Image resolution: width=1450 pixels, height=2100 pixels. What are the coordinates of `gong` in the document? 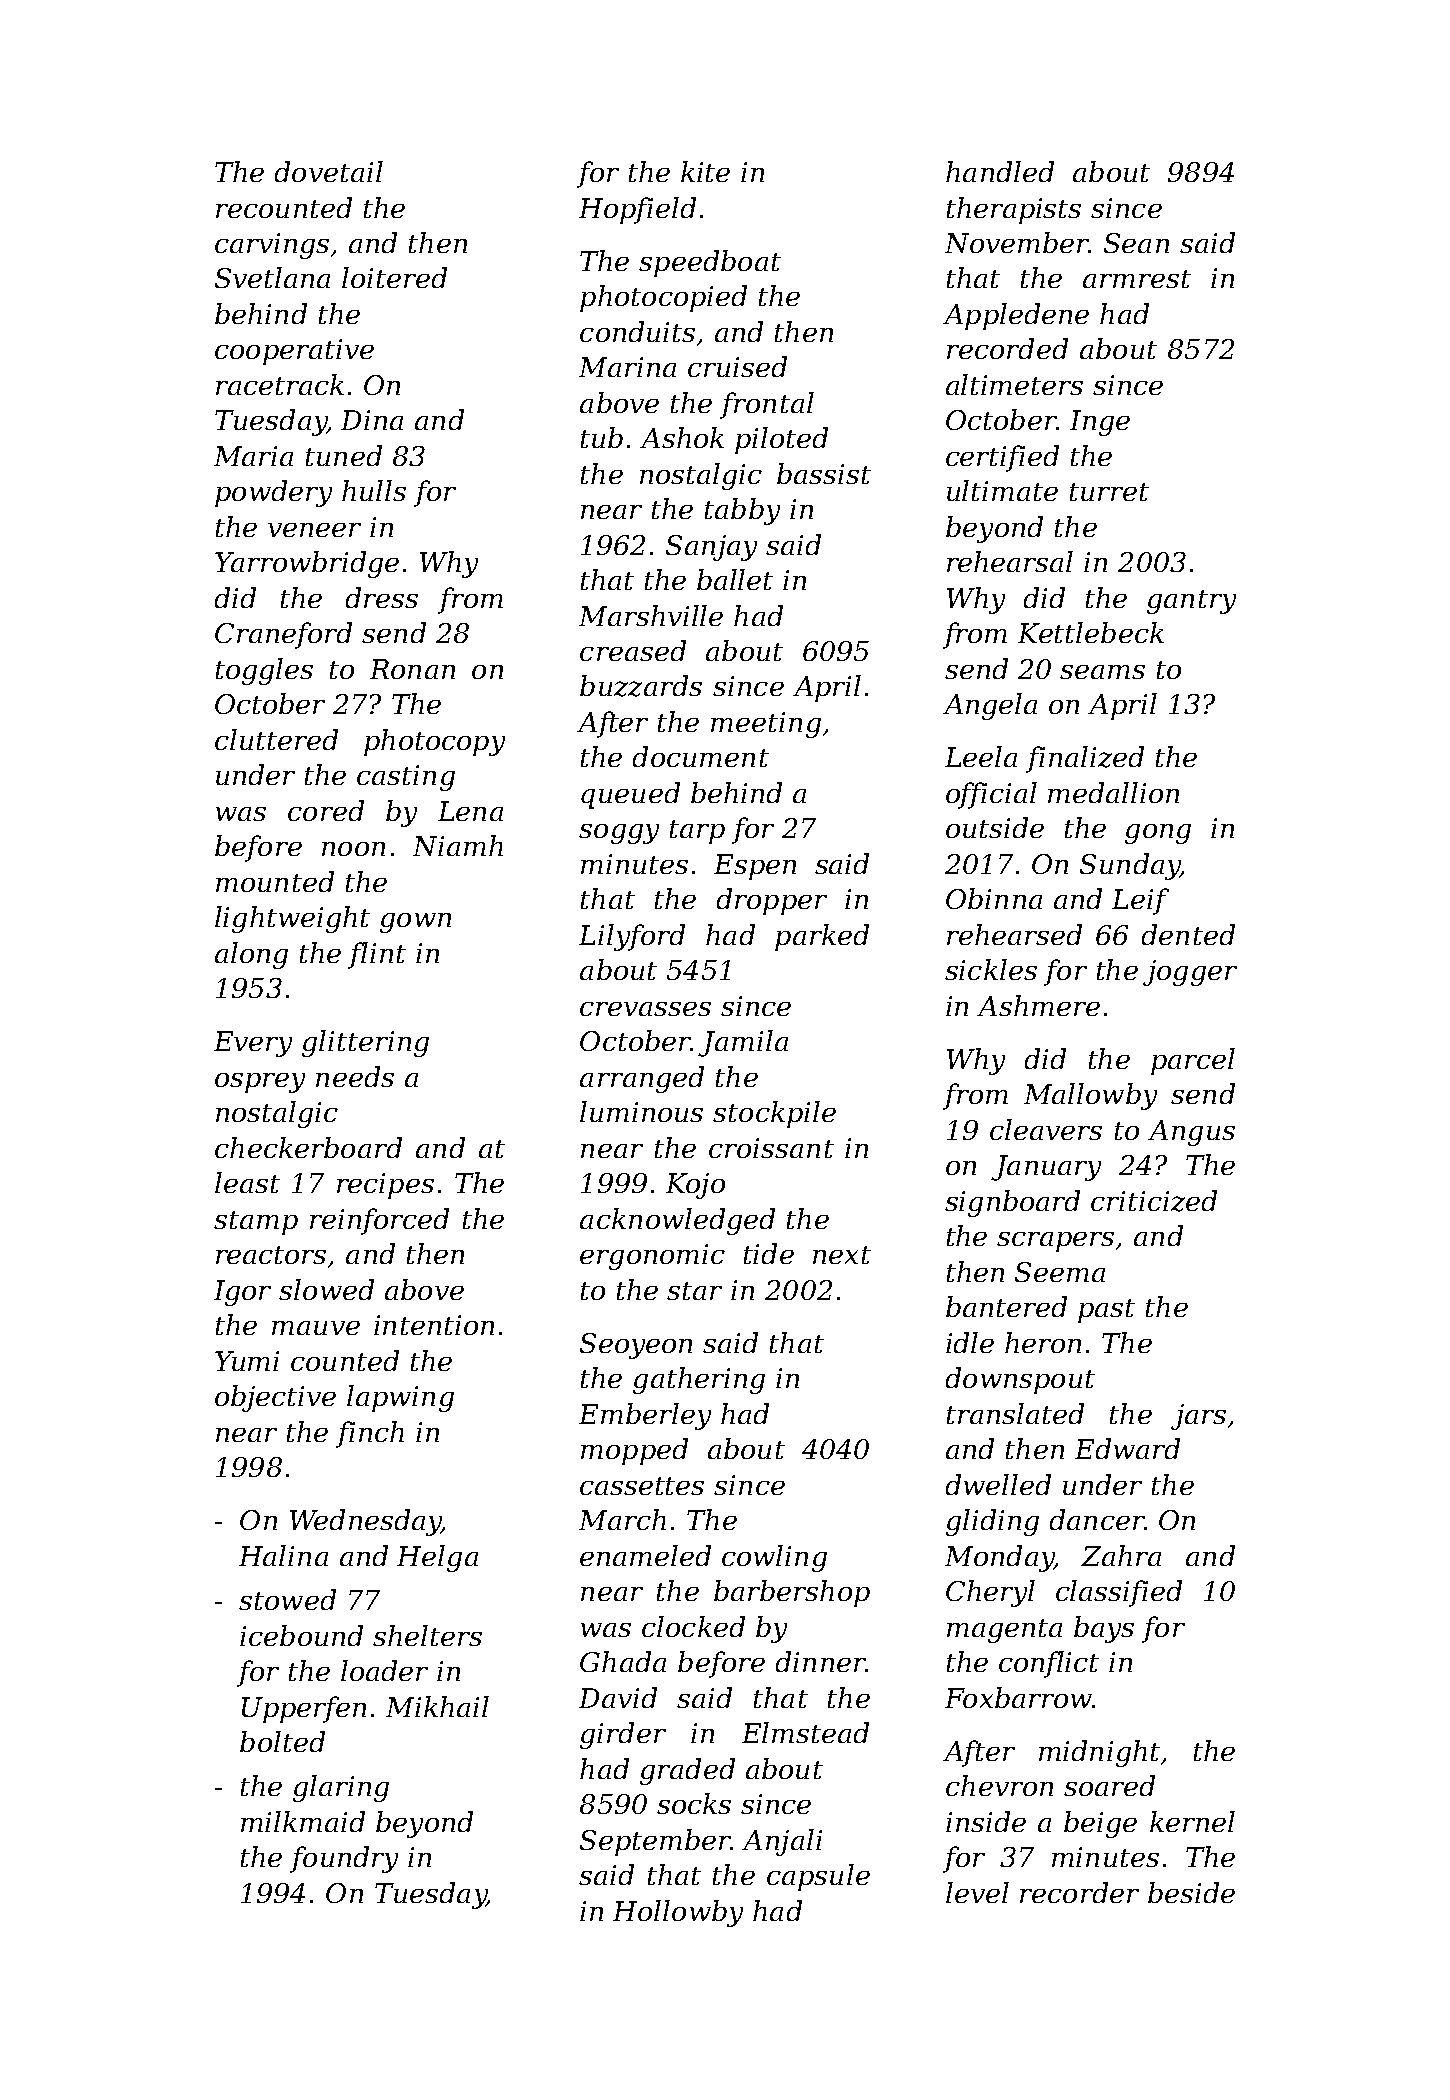 It's located at (1158, 834).
